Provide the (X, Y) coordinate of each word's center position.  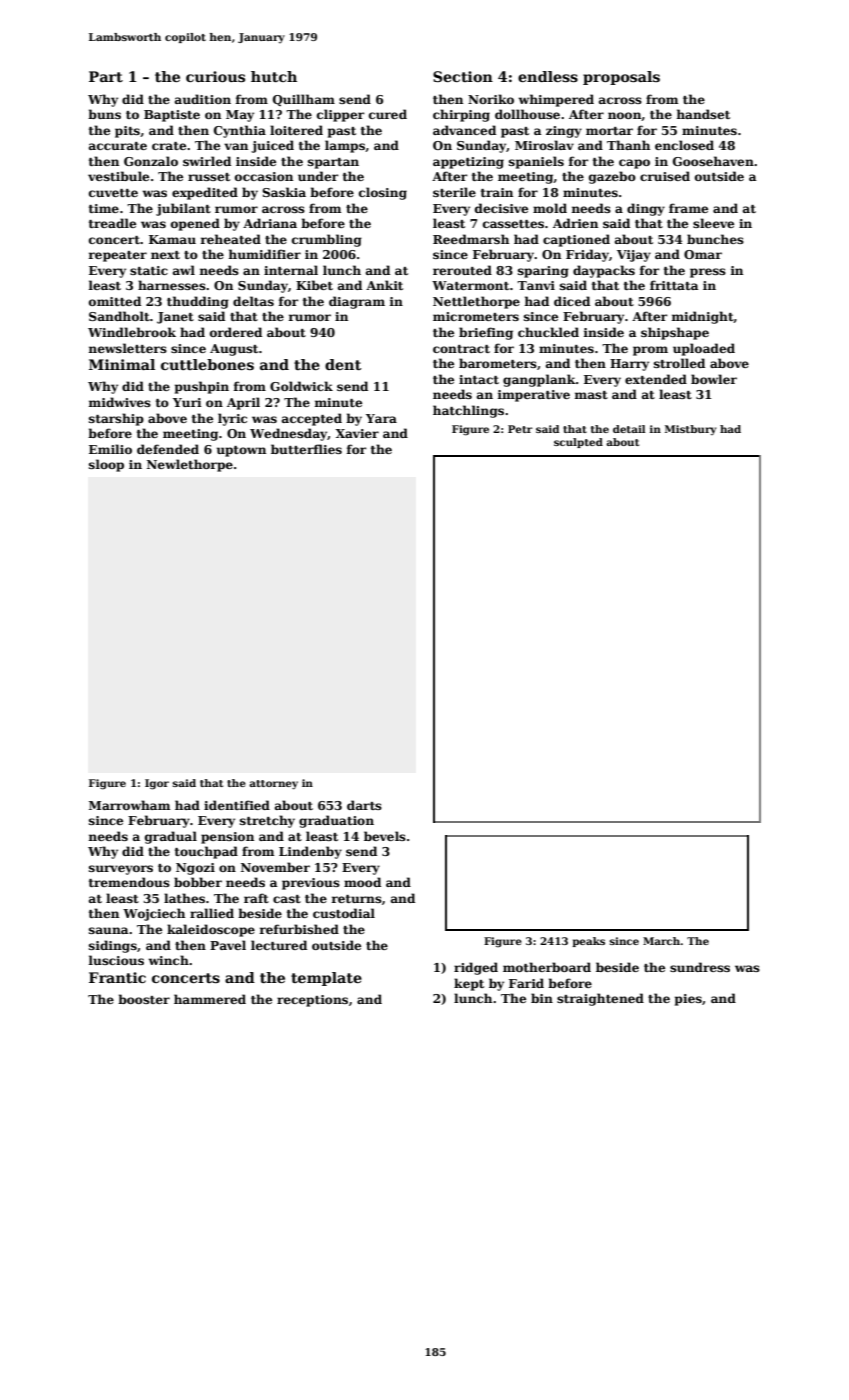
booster (144, 999)
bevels (385, 836)
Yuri (187, 402)
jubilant (183, 209)
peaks (588, 942)
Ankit (384, 285)
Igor (157, 784)
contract (461, 349)
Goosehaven (713, 161)
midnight (703, 317)
